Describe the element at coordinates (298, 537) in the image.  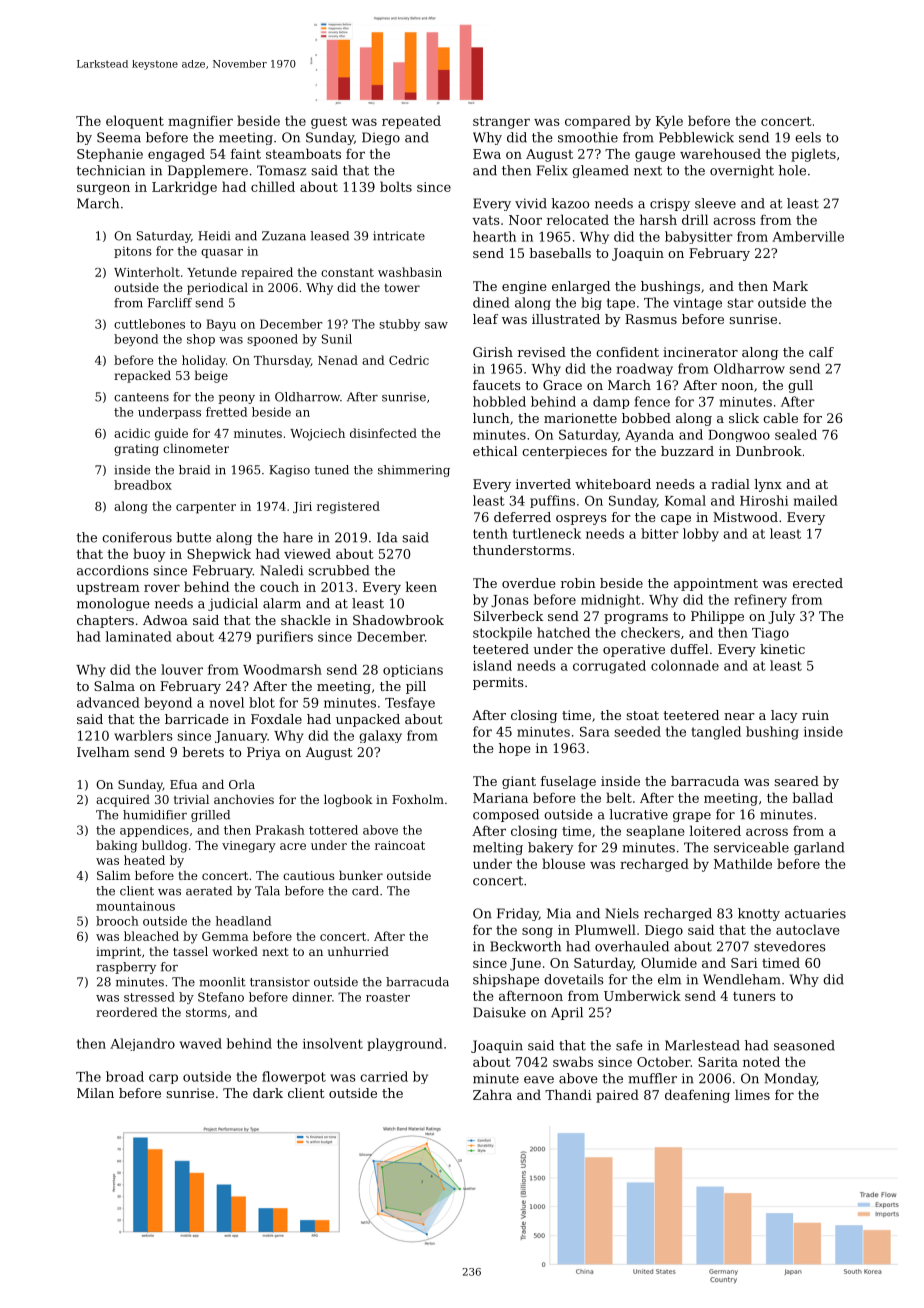
I see `hare` at that location.
